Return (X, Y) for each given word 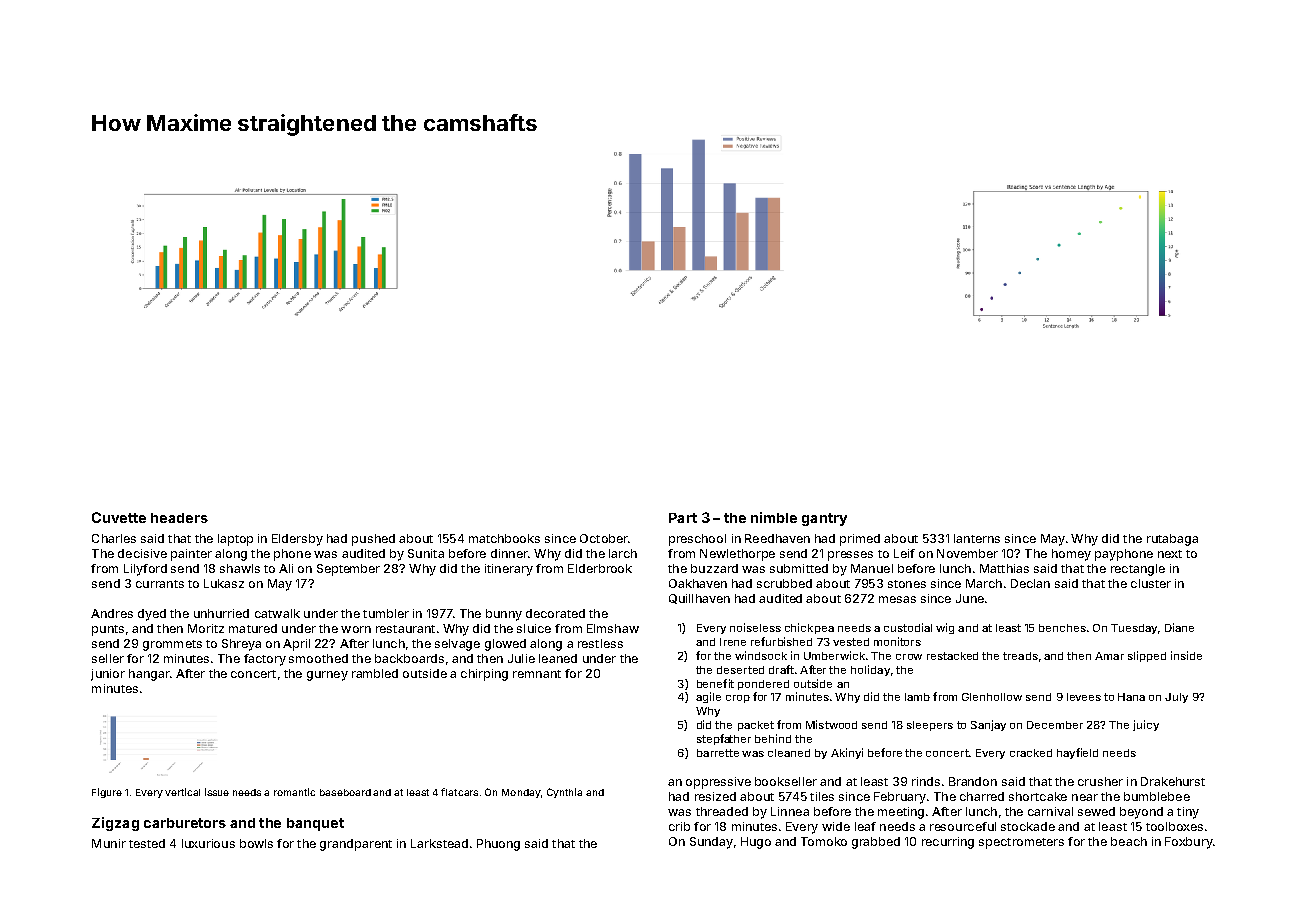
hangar (149, 675)
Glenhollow (992, 697)
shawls (240, 568)
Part (683, 518)
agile (708, 697)
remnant (537, 674)
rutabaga (1172, 540)
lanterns (977, 538)
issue (217, 792)
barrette (718, 753)
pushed (373, 540)
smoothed (318, 658)
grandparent (356, 845)
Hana (1131, 697)
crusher (1100, 781)
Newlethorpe (737, 555)
